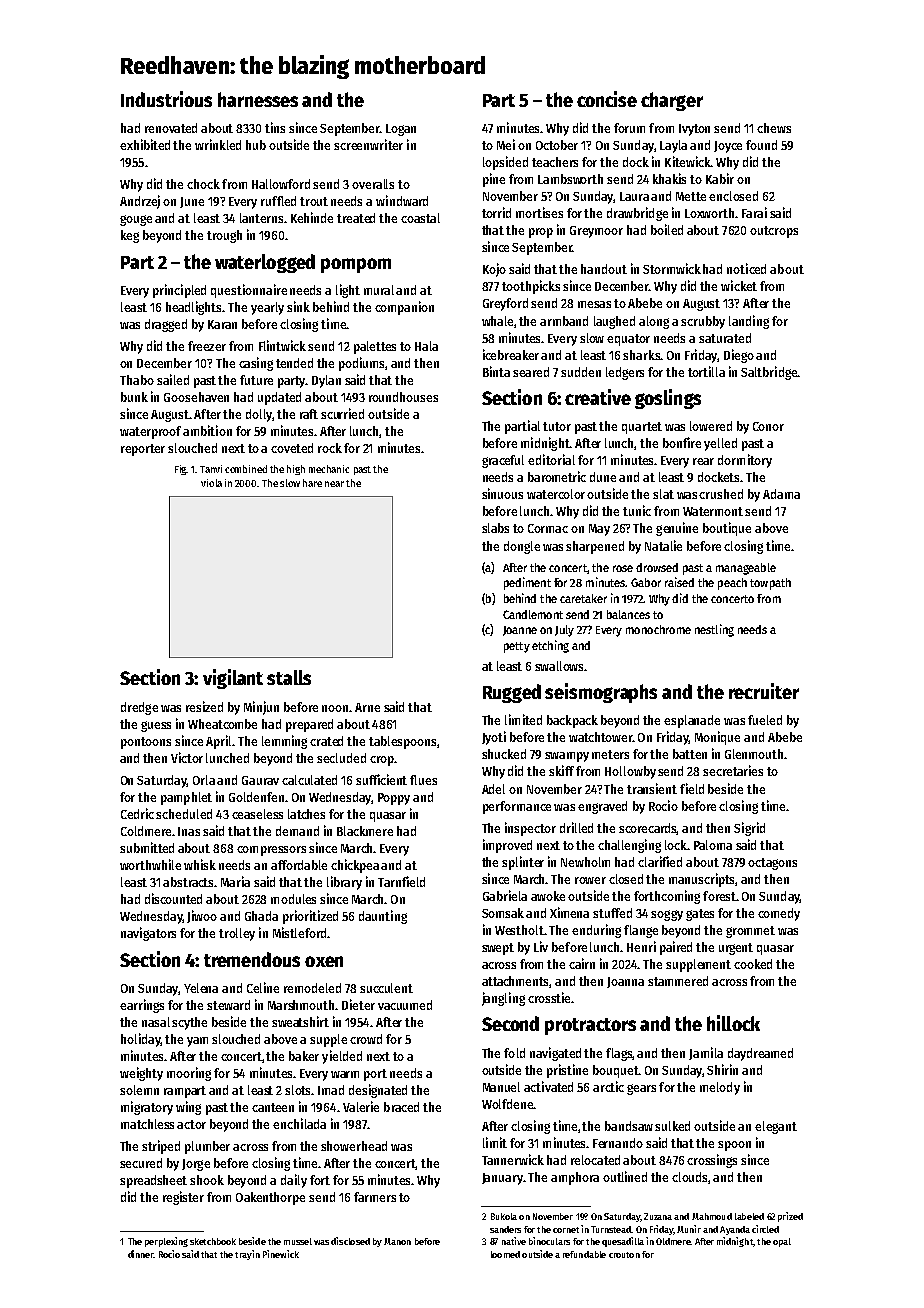 The width and height of the image is (924, 1308). What do you see at coordinates (512, 693) in the image?
I see `Rugged` at bounding box center [512, 693].
